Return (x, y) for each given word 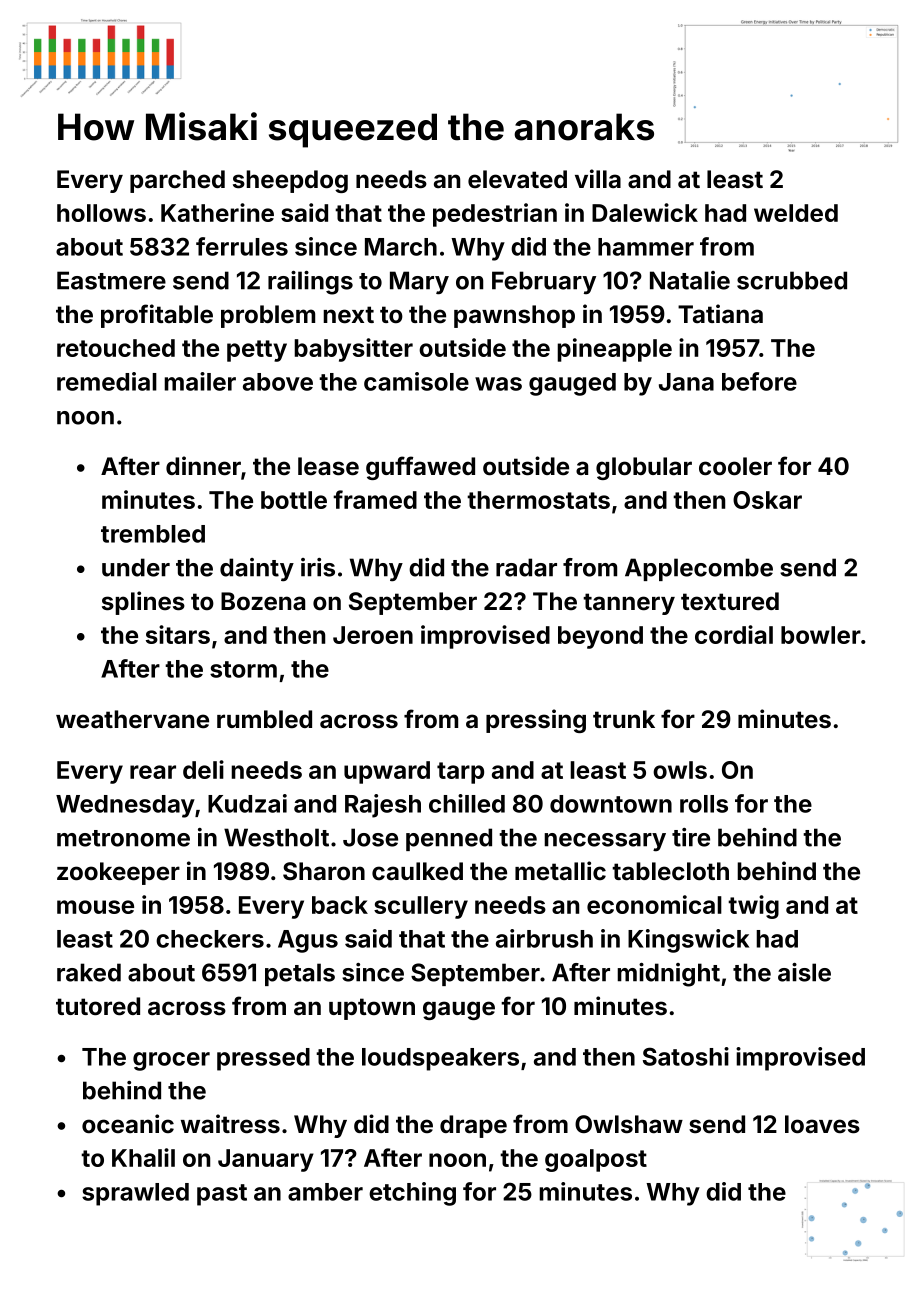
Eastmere (111, 280)
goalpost (596, 1160)
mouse (95, 907)
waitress (230, 1124)
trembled (153, 534)
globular (644, 468)
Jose (370, 837)
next (348, 315)
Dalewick (645, 212)
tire (691, 837)
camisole (416, 381)
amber (325, 1192)
